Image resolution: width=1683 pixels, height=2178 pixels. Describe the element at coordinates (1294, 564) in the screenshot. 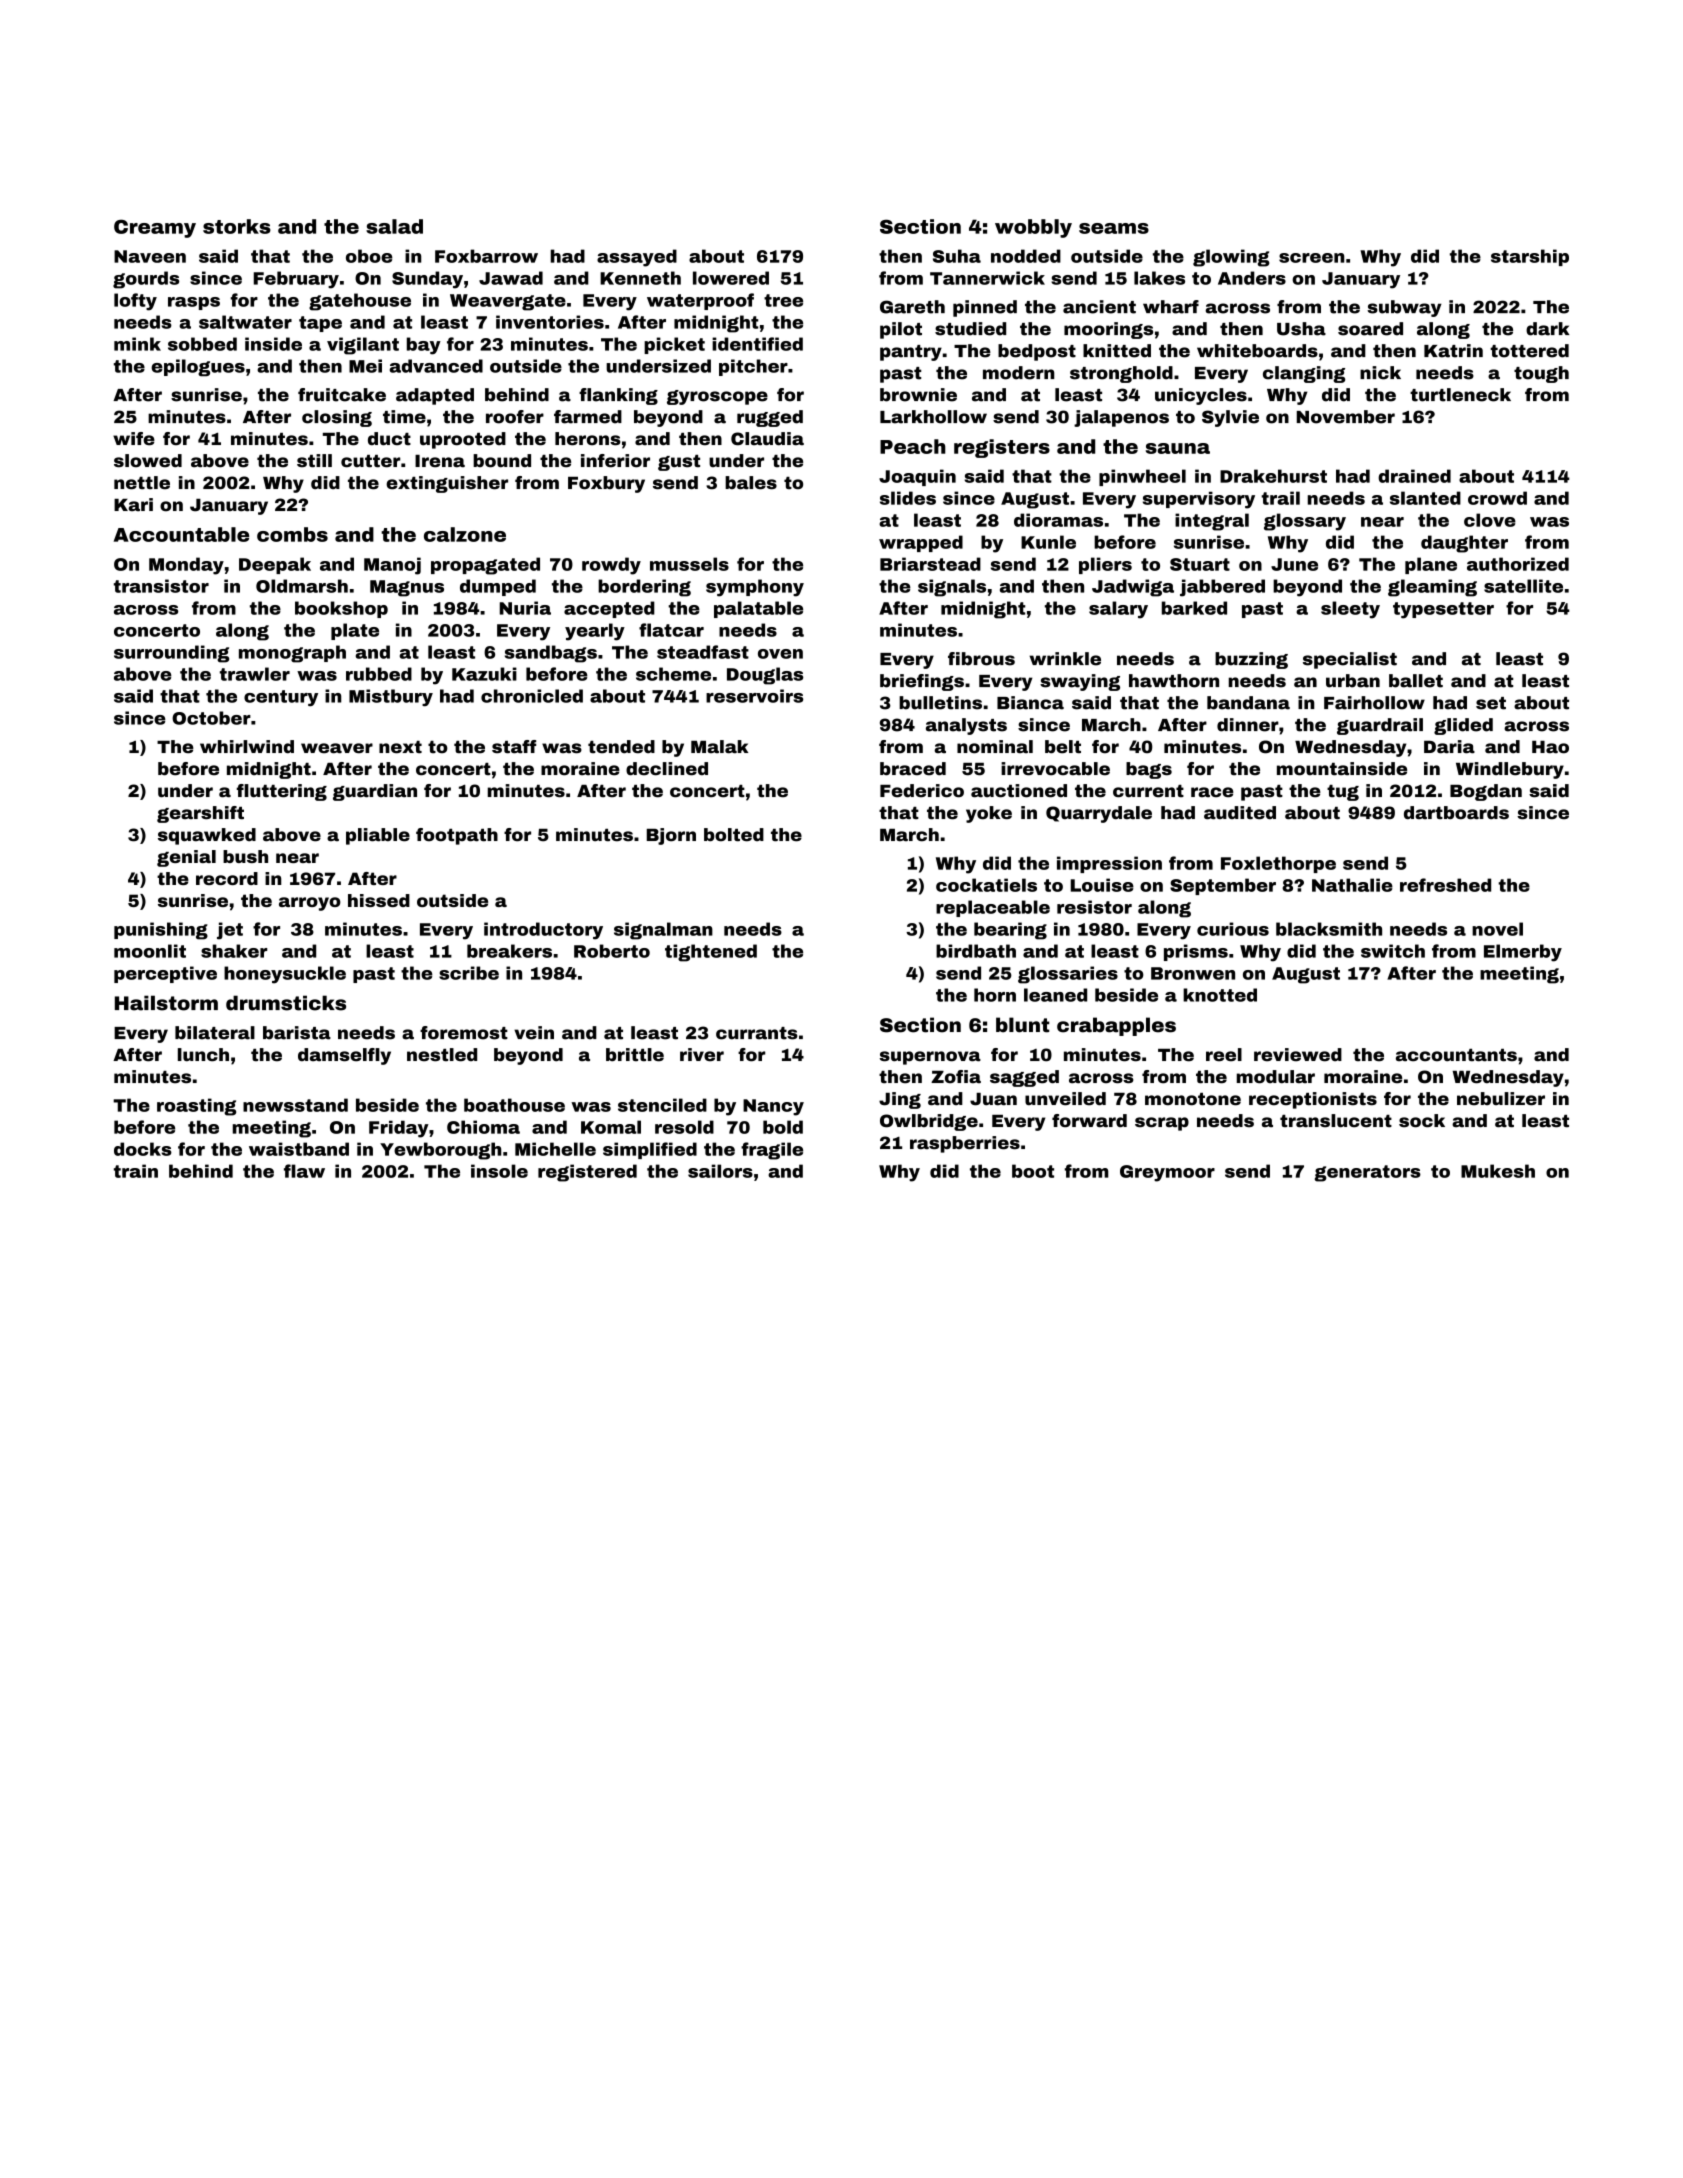

I see `June` at that location.
